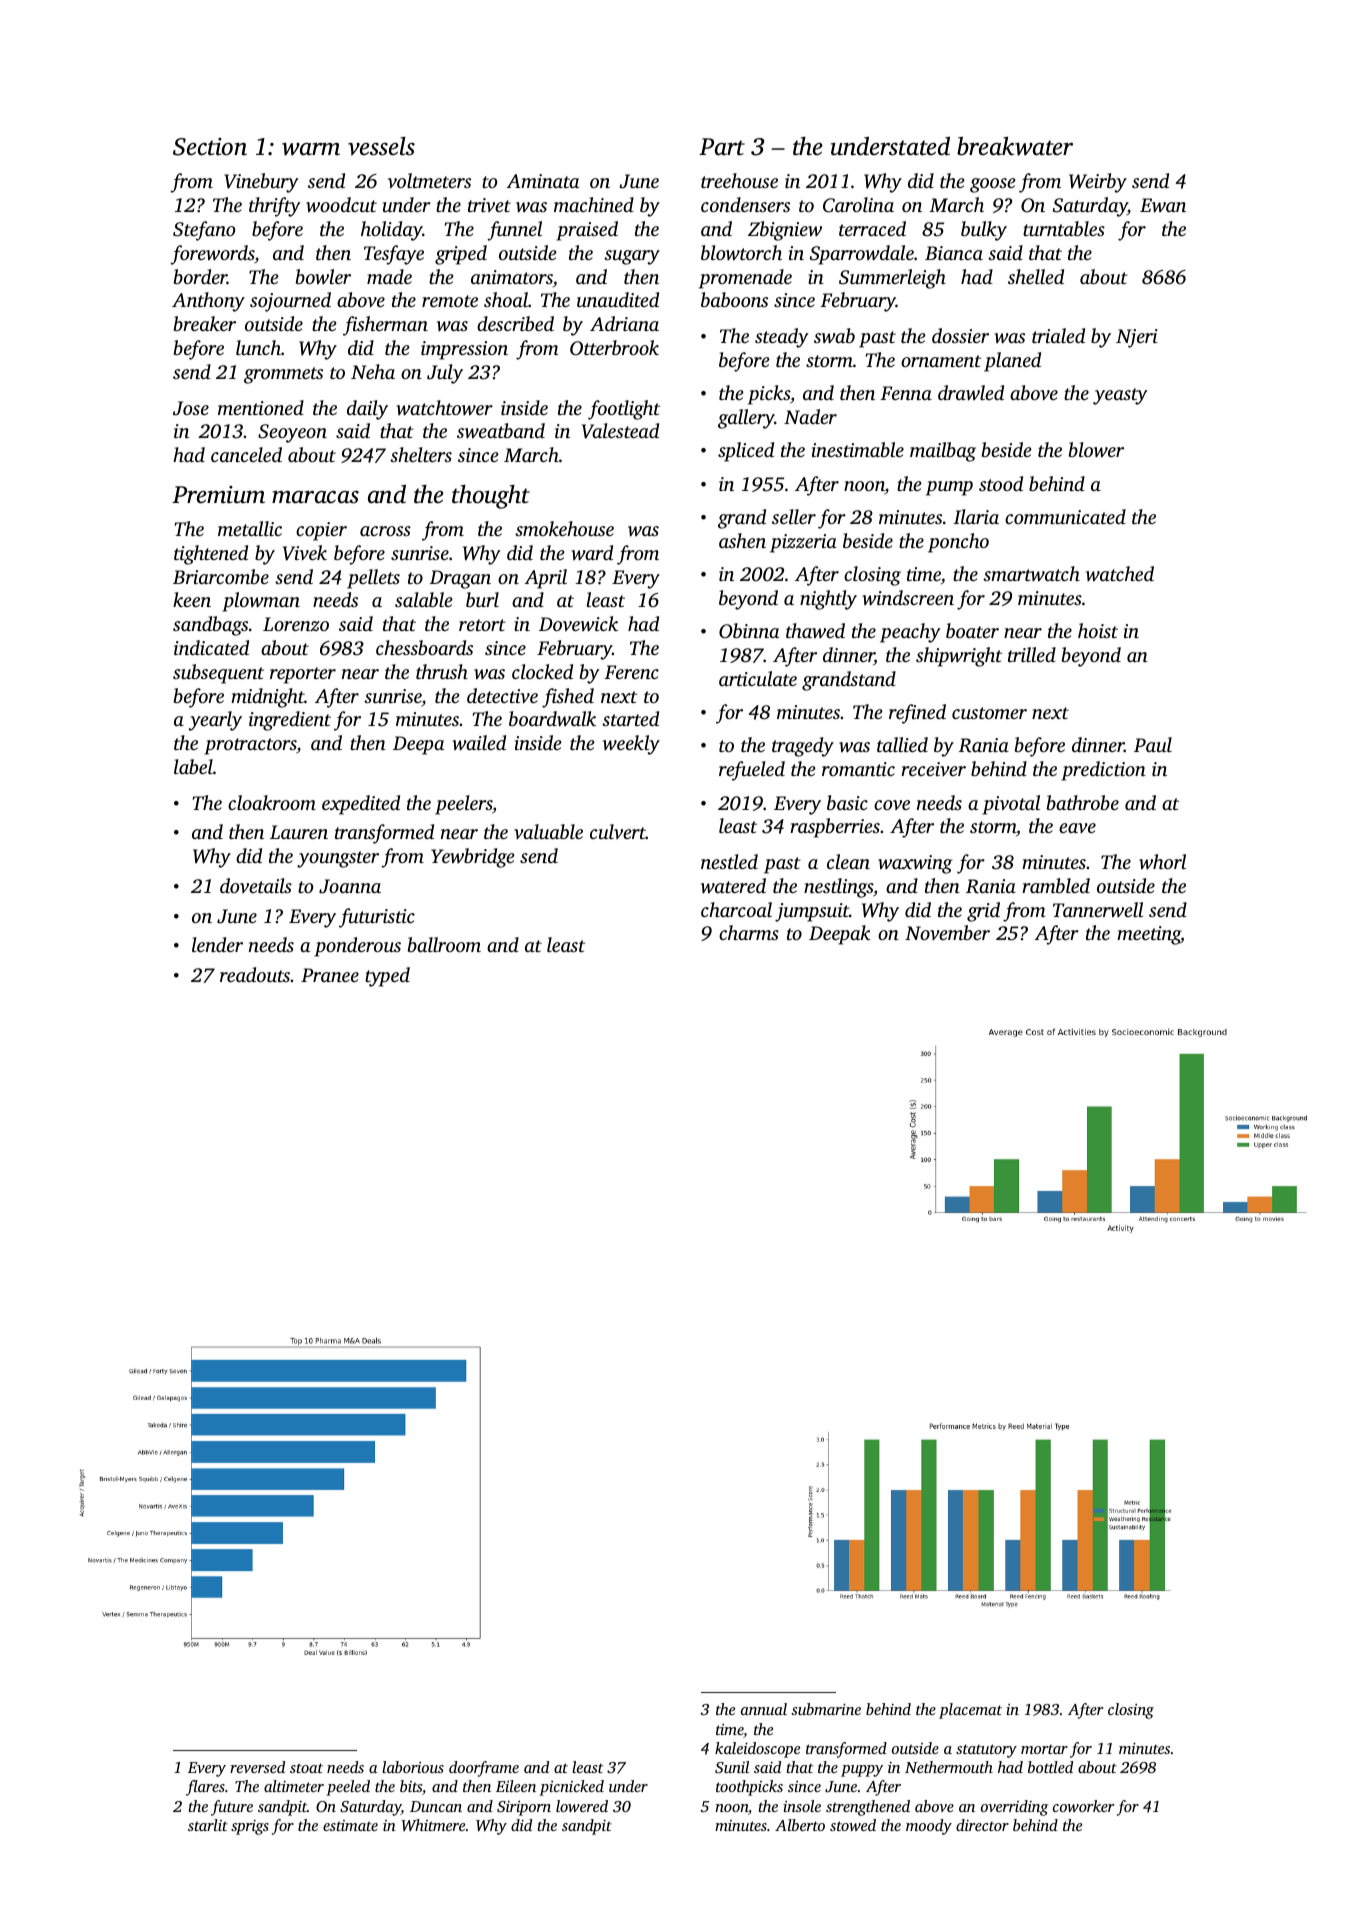 Image resolution: width=1360 pixels, height=1924 pixels. Describe the element at coordinates (989, 713) in the screenshot. I see `customer` at that location.
